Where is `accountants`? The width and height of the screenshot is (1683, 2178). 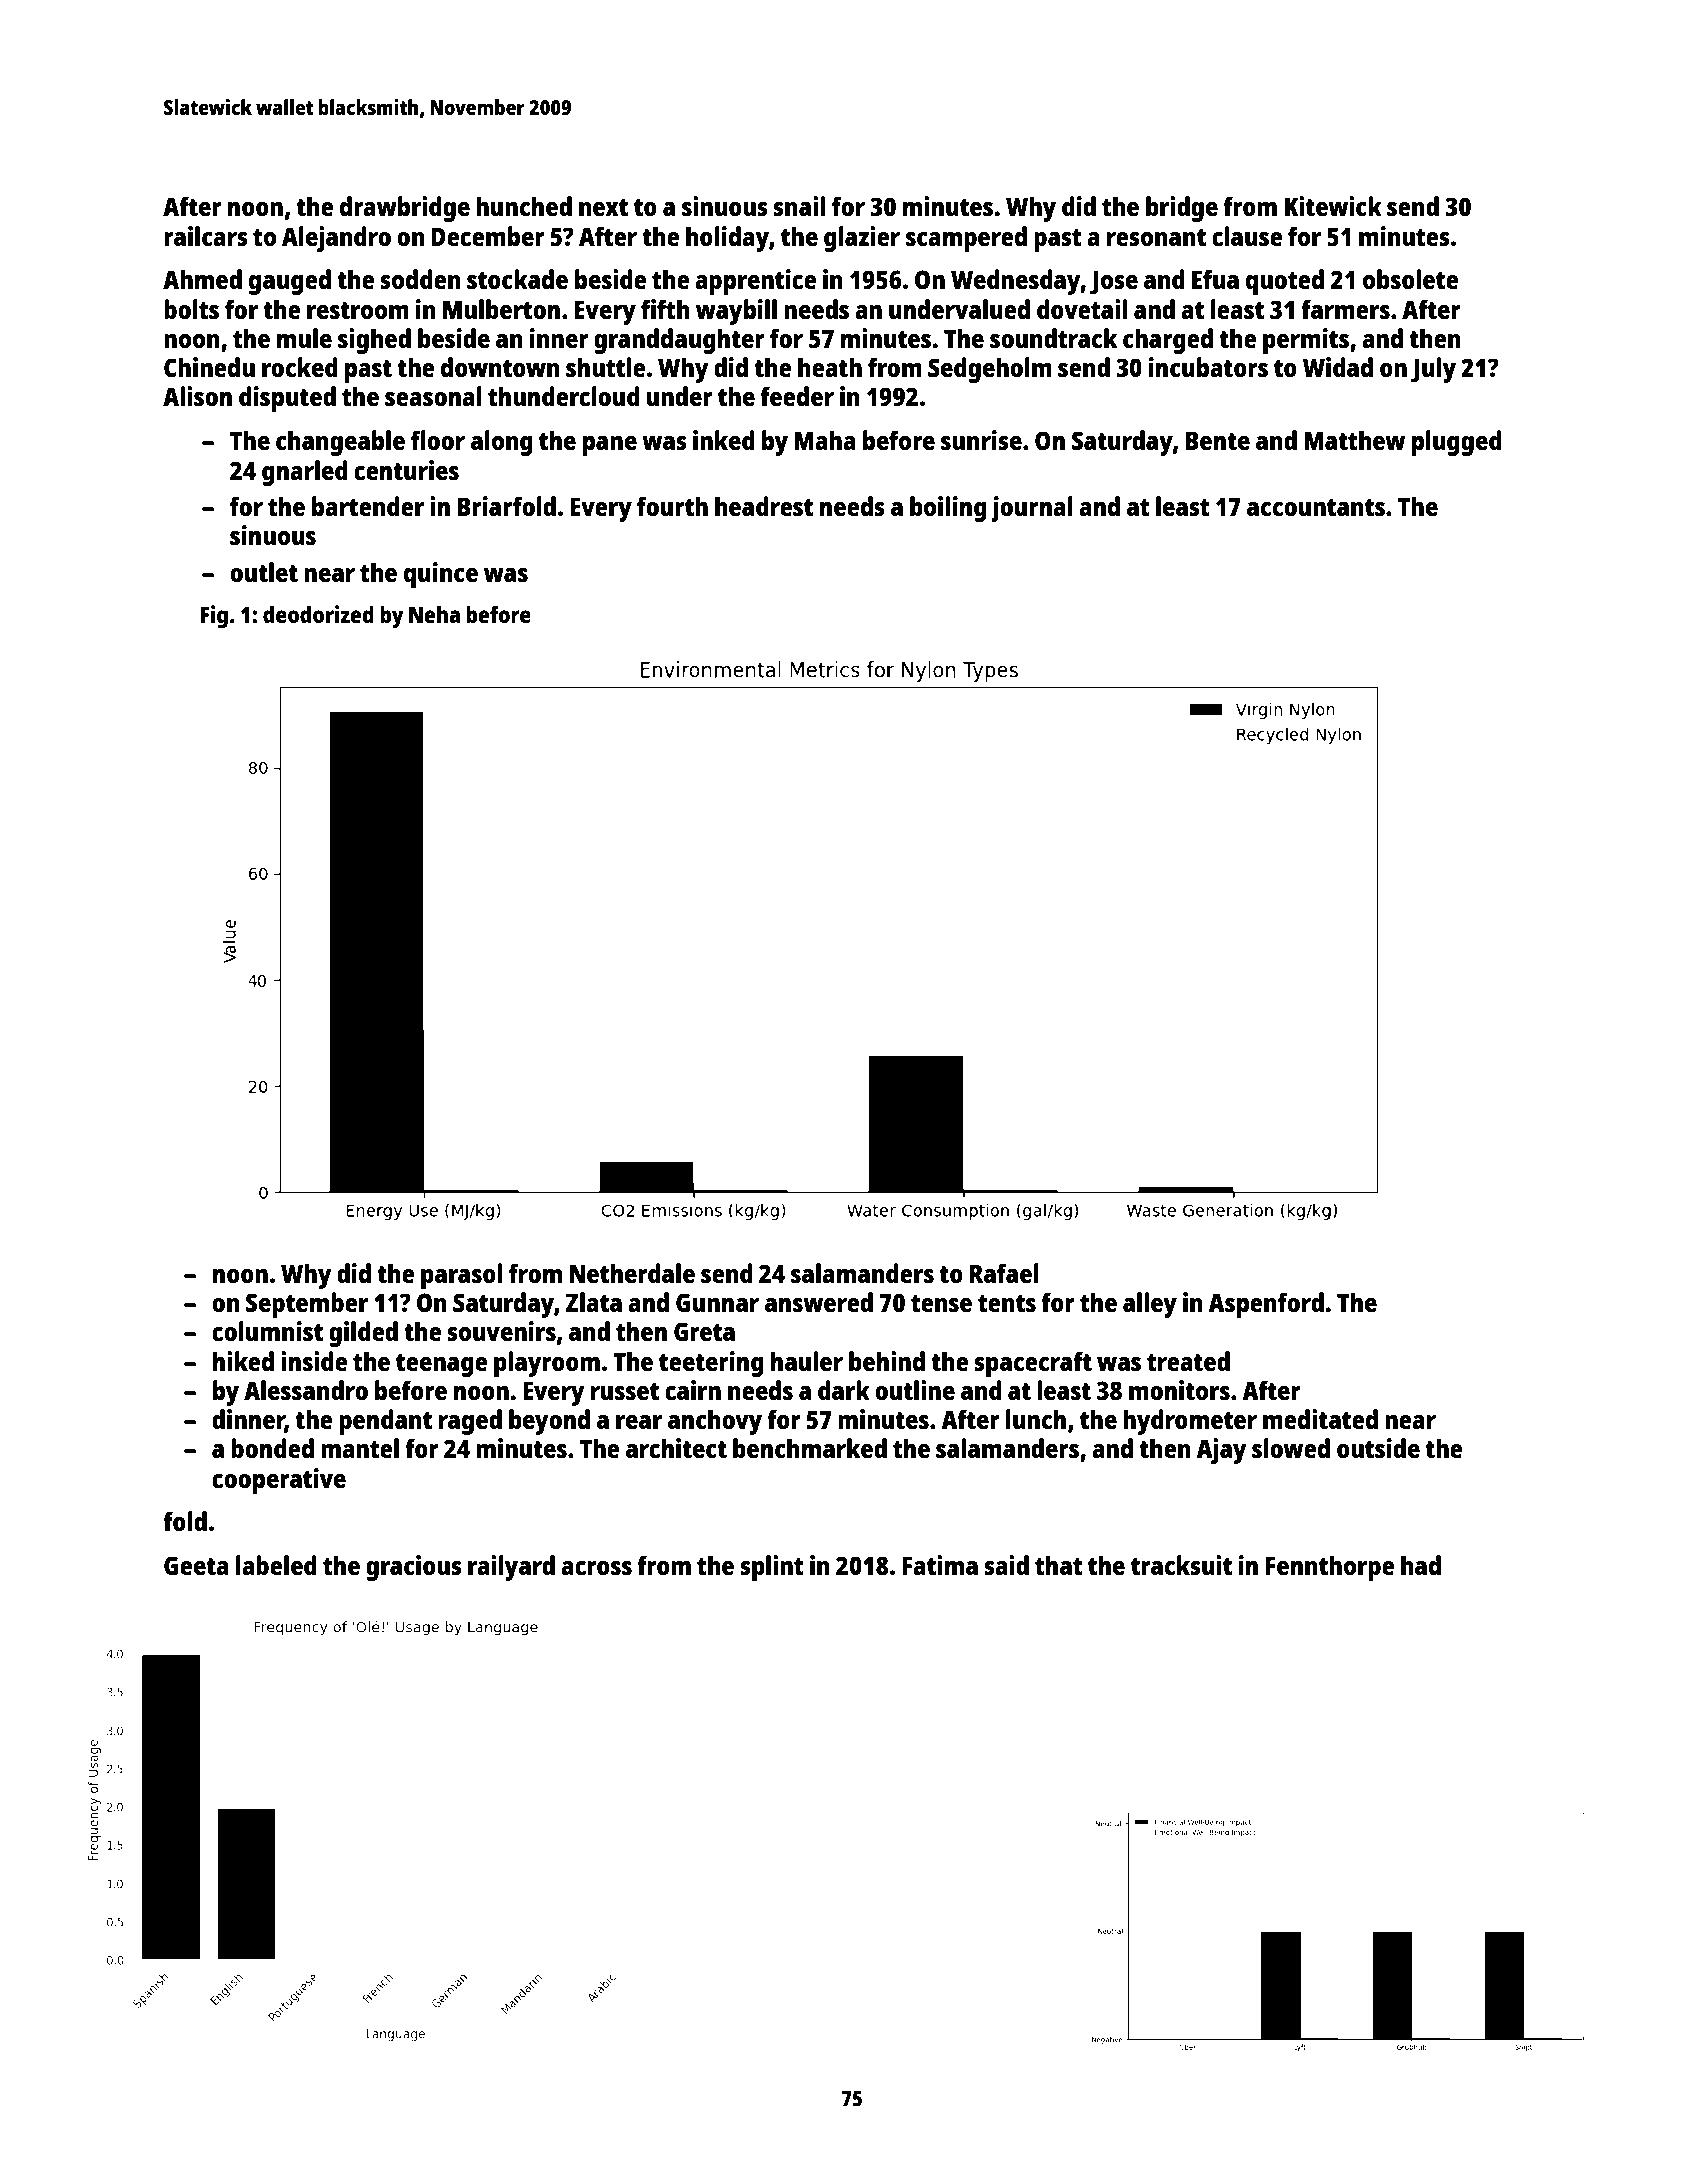
accountants is located at coordinates (1316, 507).
